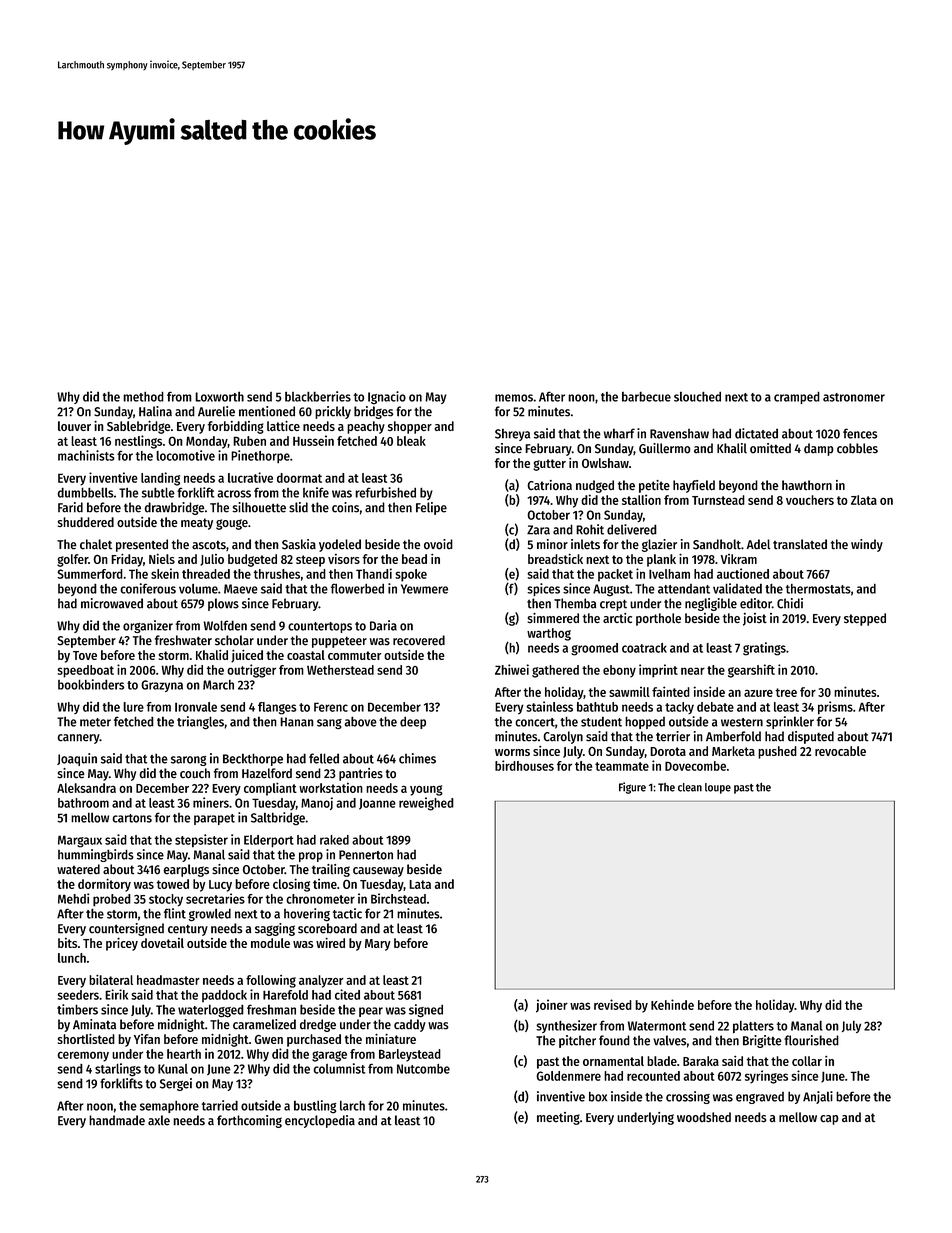  Describe the element at coordinates (411, 441) in the page. I see `bleak` at that location.
